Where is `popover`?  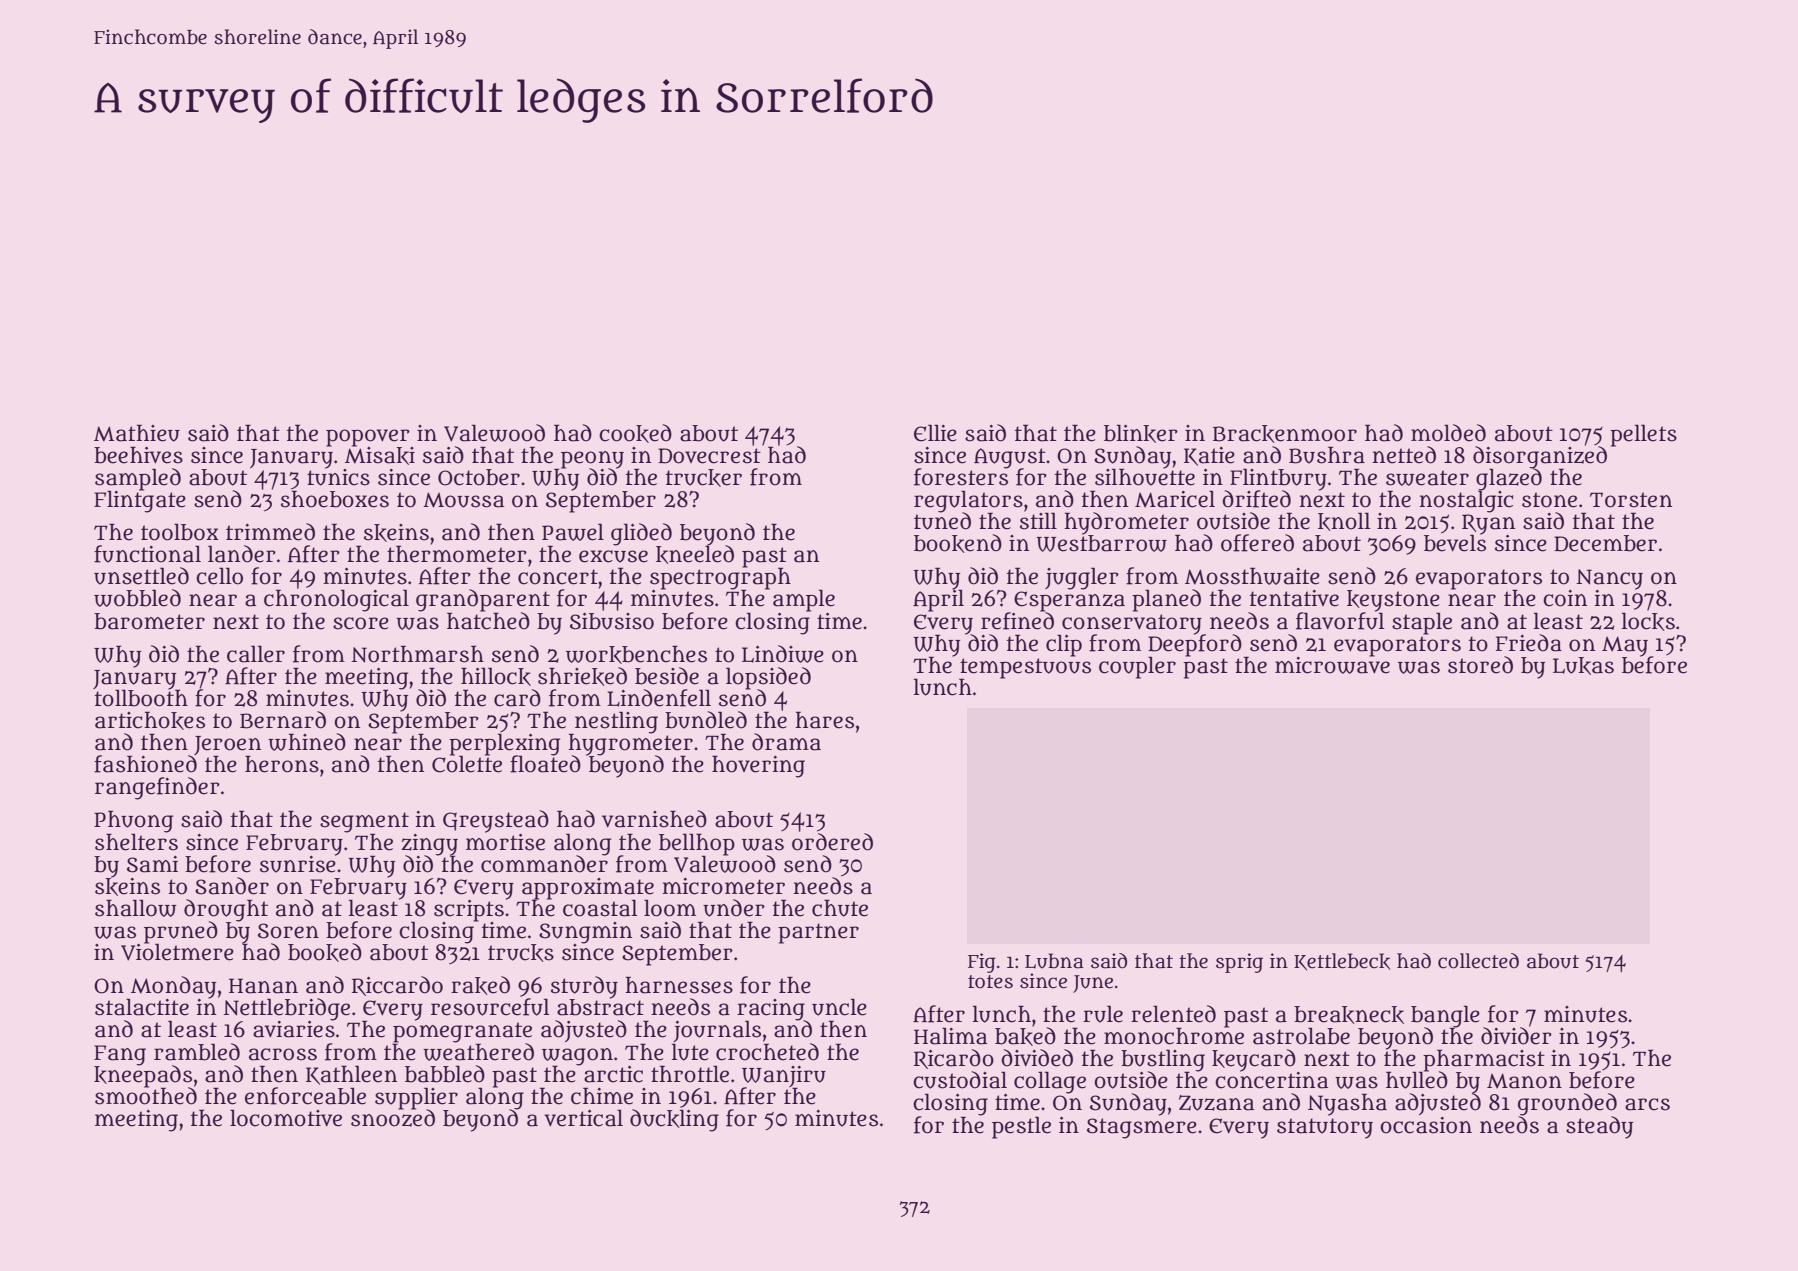
popover is located at coordinates (368, 437).
